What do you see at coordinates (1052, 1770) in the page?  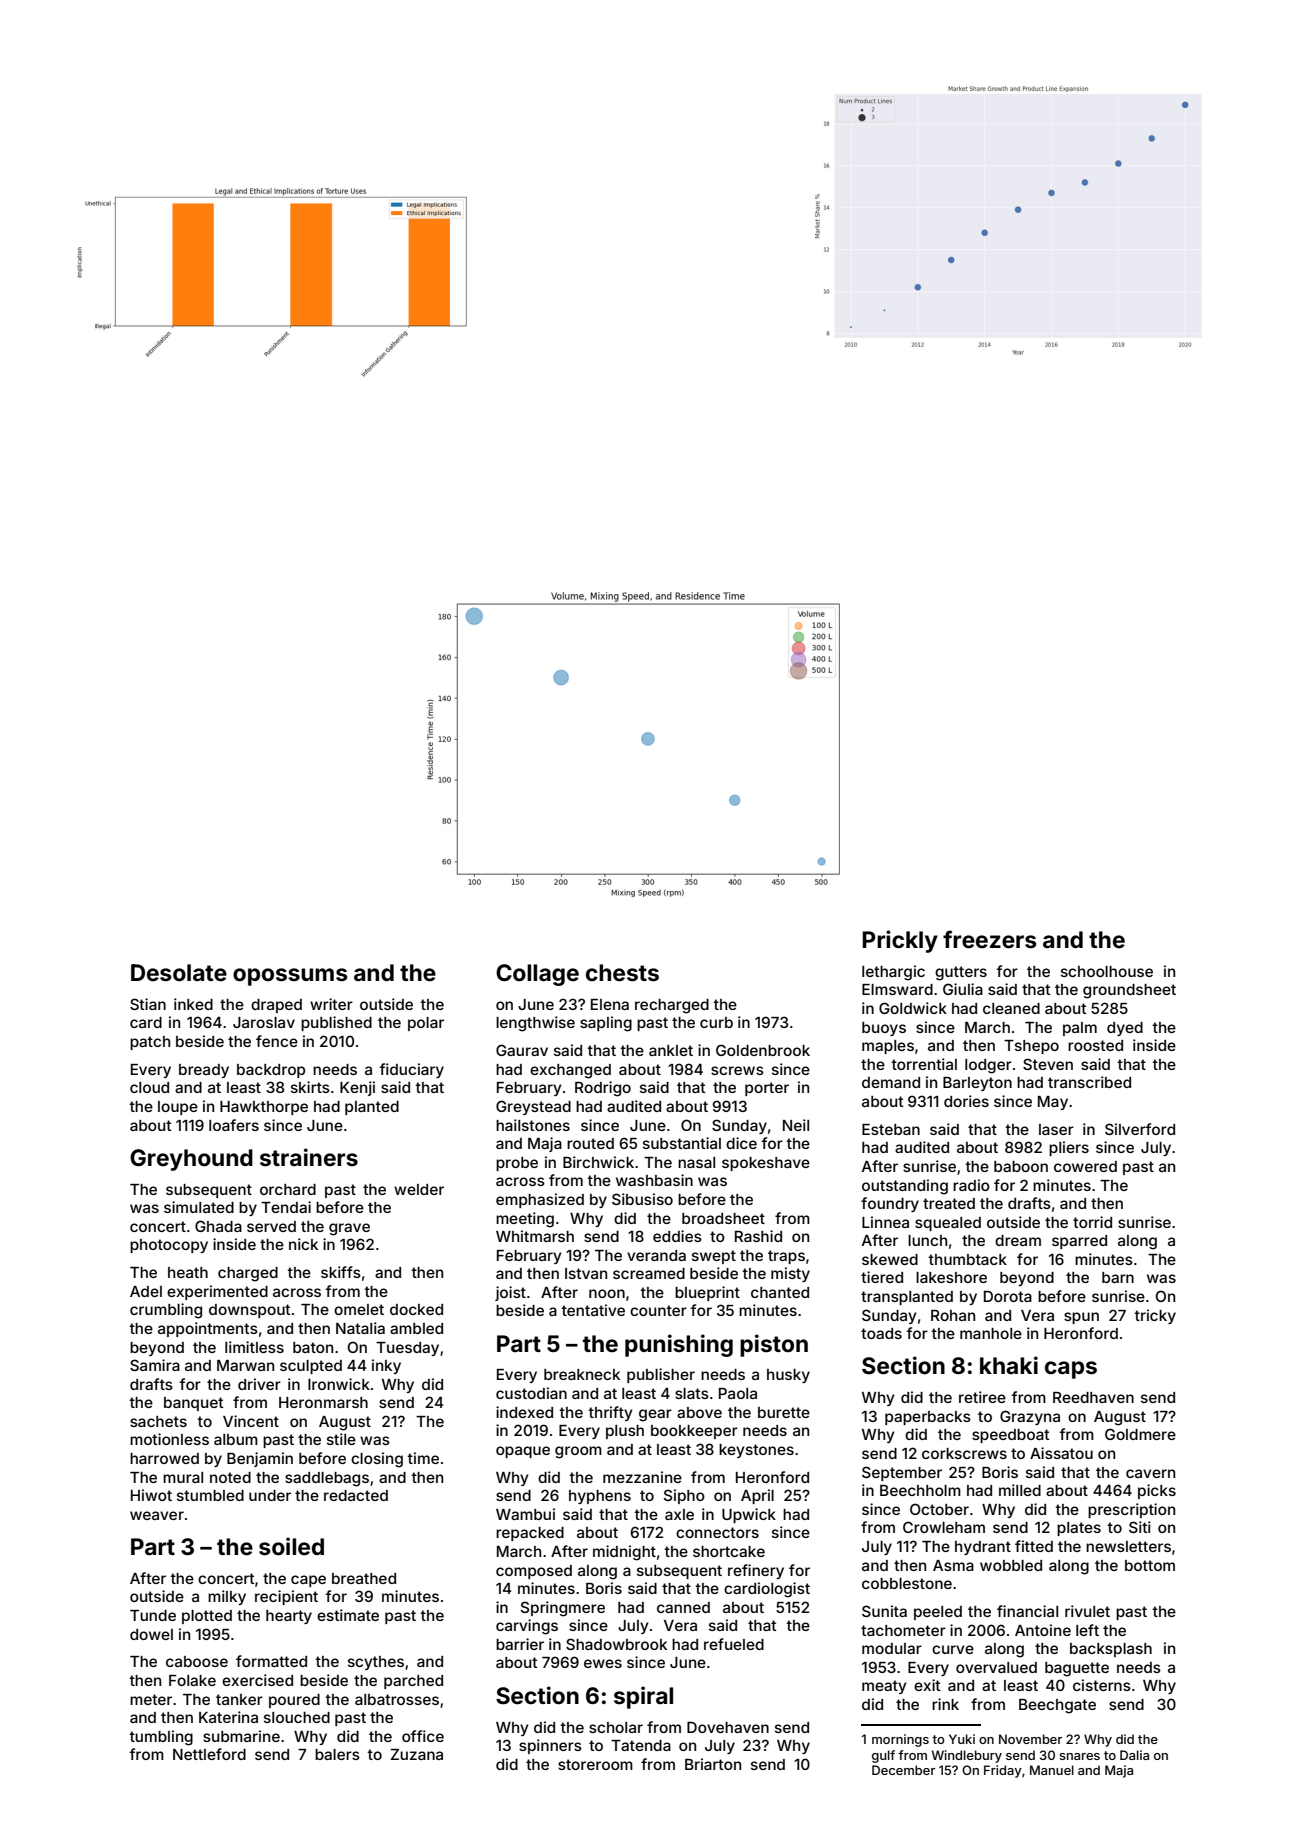 I see `Manuel` at bounding box center [1052, 1770].
